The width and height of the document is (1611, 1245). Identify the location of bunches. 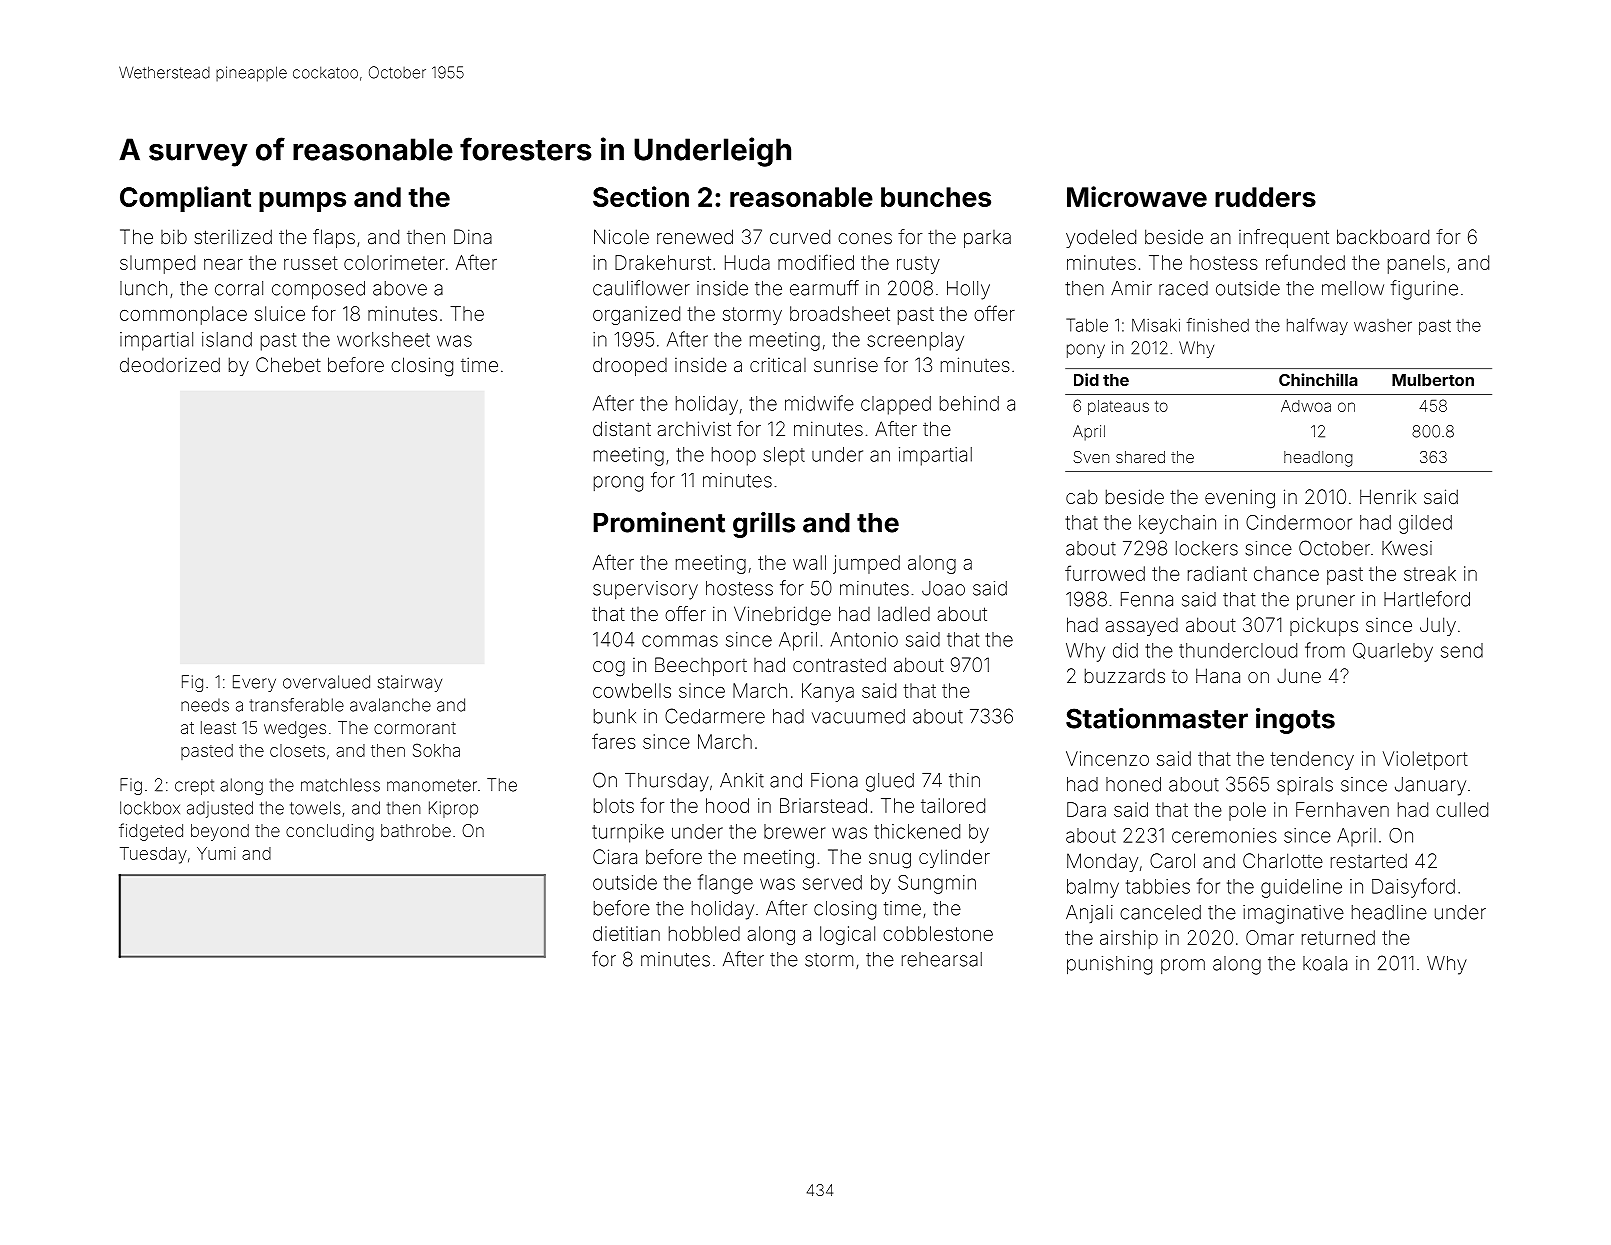
(936, 197).
